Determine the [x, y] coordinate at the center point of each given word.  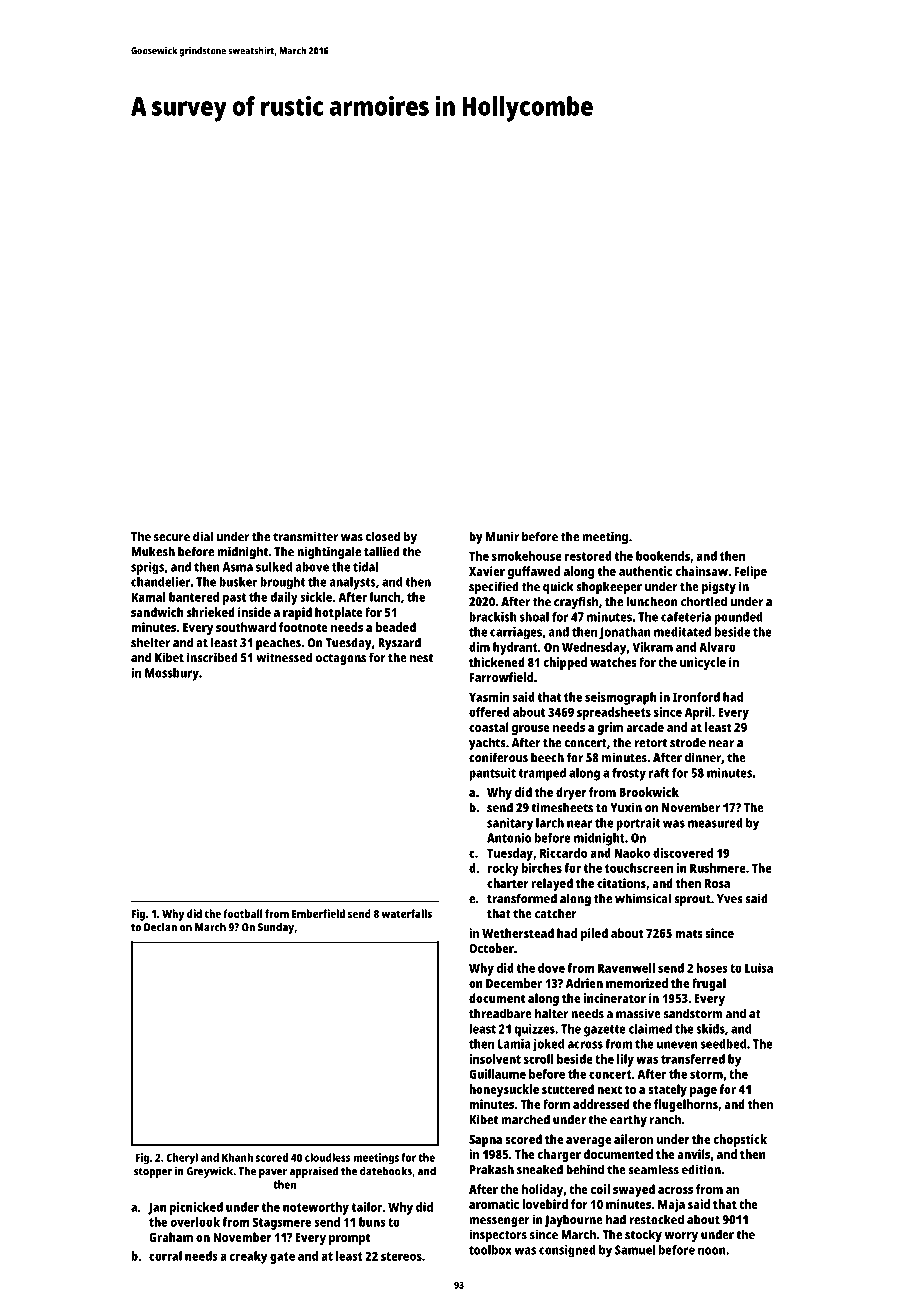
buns [372, 1222]
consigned [567, 1251]
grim [610, 728]
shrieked [211, 612]
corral [165, 1256]
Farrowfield [501, 677]
